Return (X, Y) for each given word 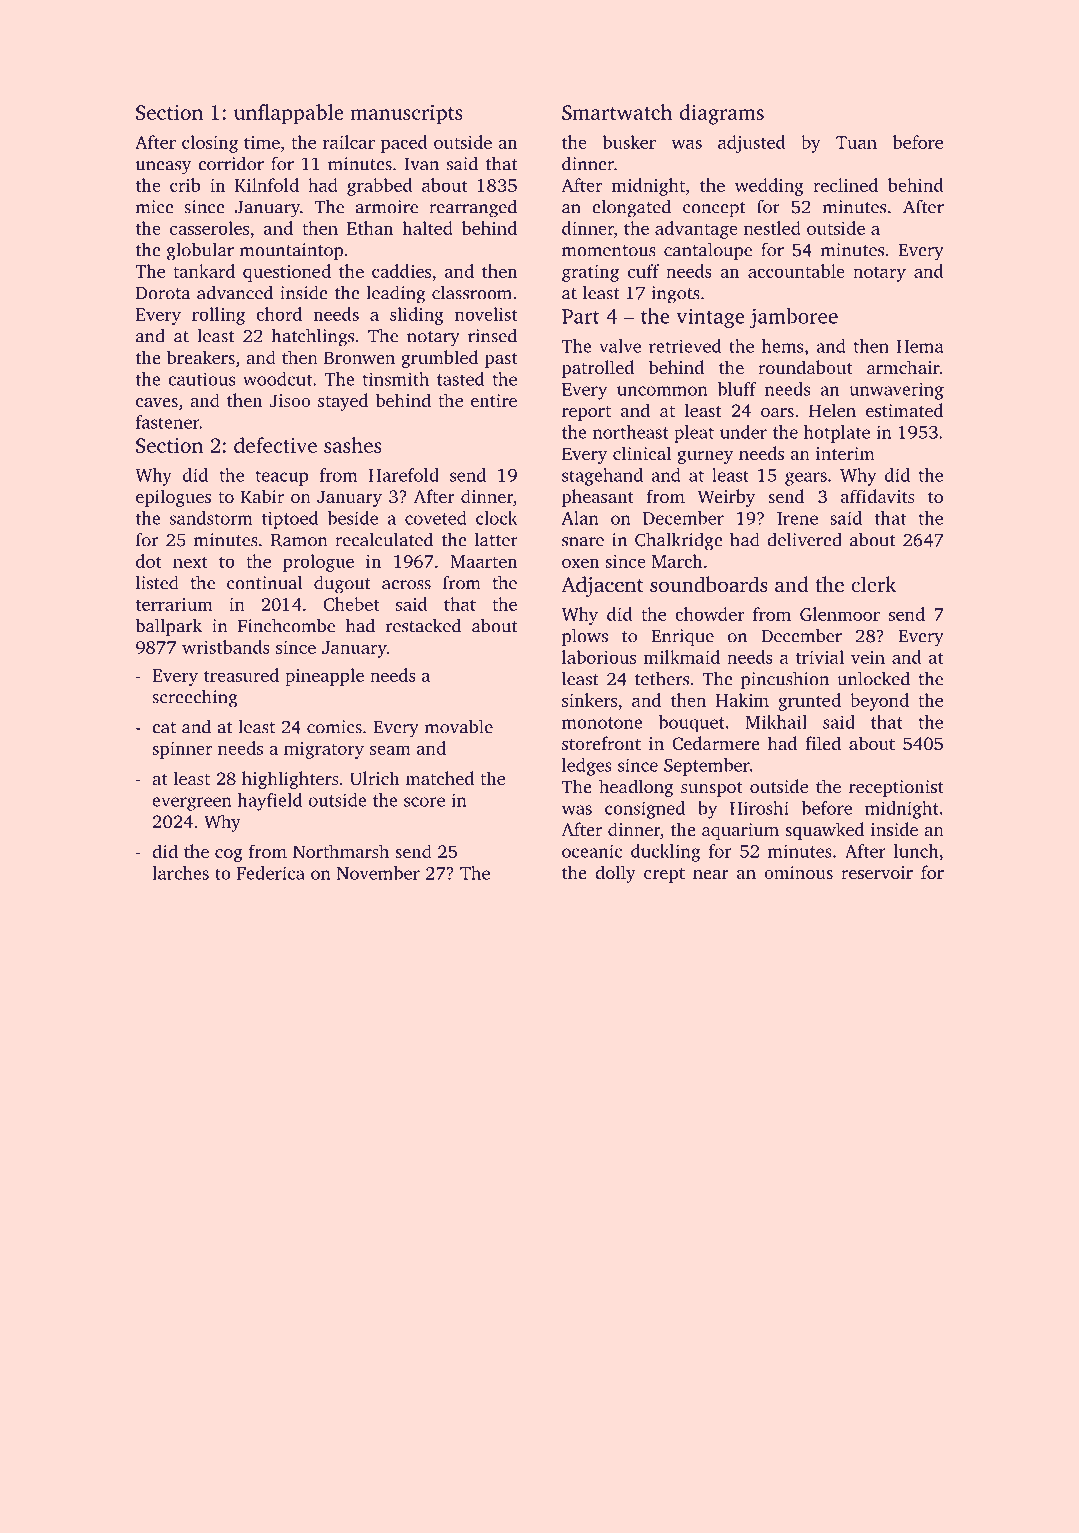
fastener (168, 422)
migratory (324, 750)
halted (427, 228)
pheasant (598, 498)
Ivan (421, 164)
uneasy (163, 168)
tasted (460, 379)
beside (353, 518)
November (378, 873)
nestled (772, 228)
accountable (796, 271)
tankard (204, 271)
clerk (874, 584)
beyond (879, 702)
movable (459, 726)
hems (782, 346)
